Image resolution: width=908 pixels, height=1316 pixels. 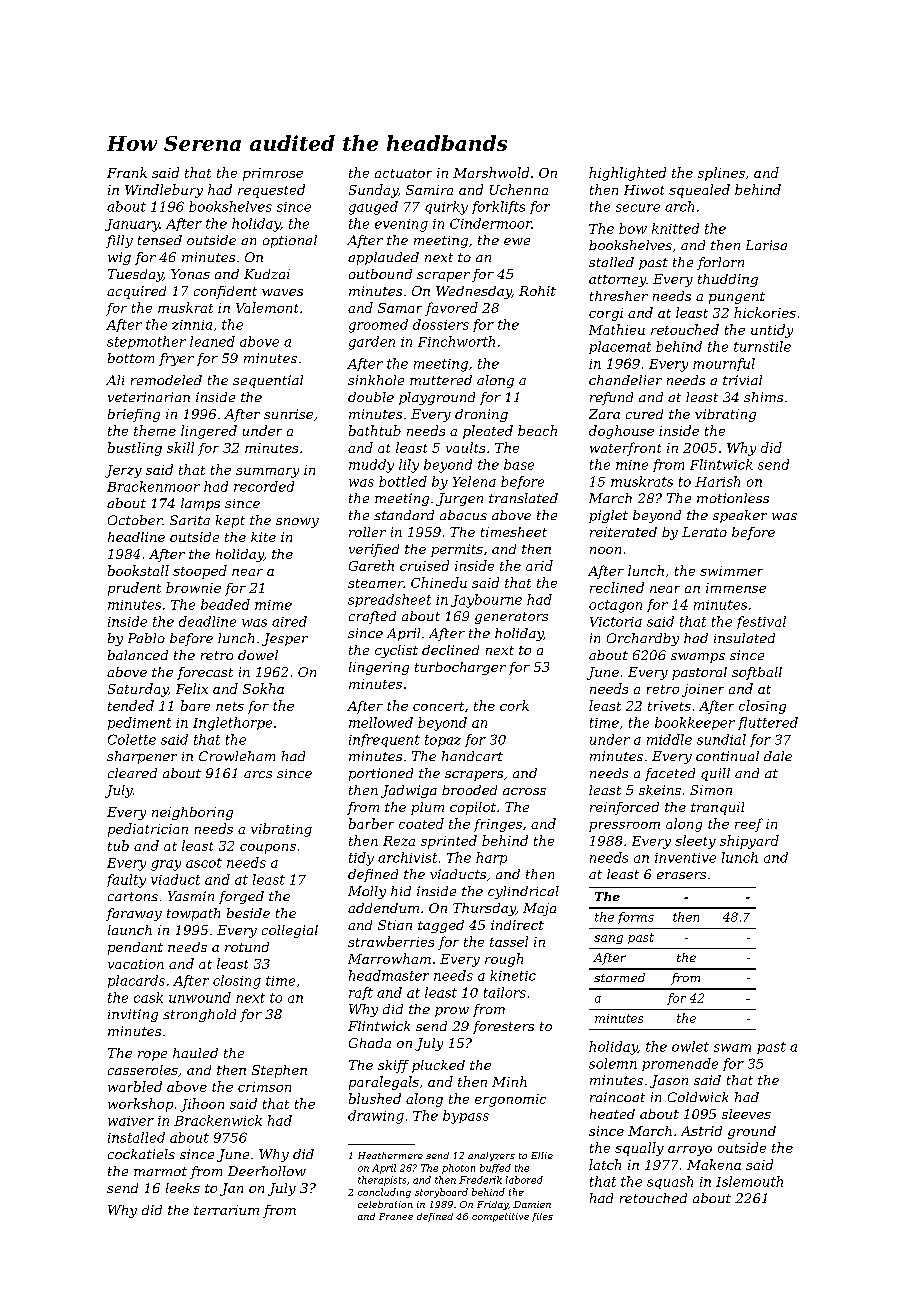 I want to click on highlighted, so click(x=627, y=174).
